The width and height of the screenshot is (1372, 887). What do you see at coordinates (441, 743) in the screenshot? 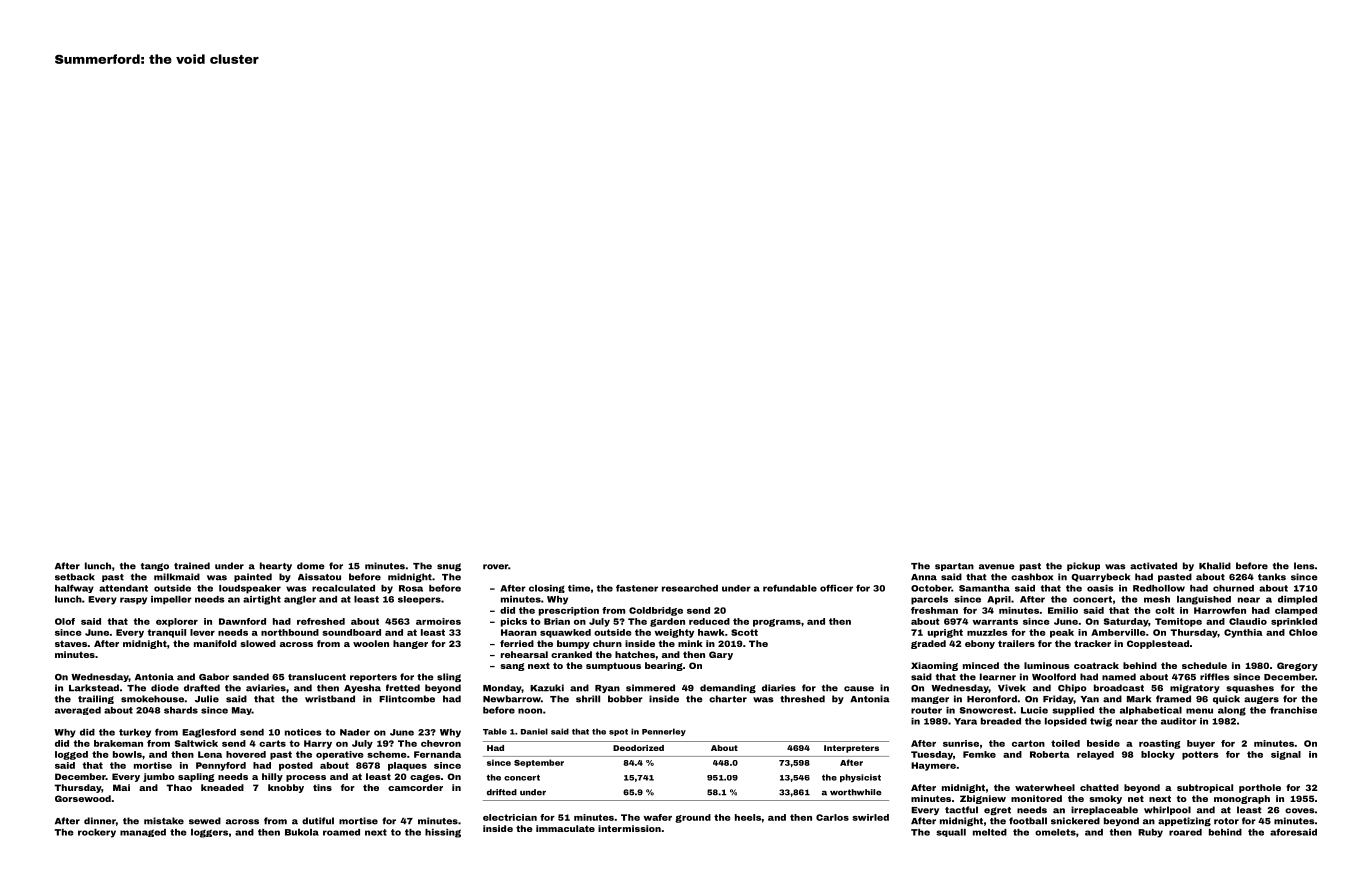
I see `chevron` at bounding box center [441, 743].
